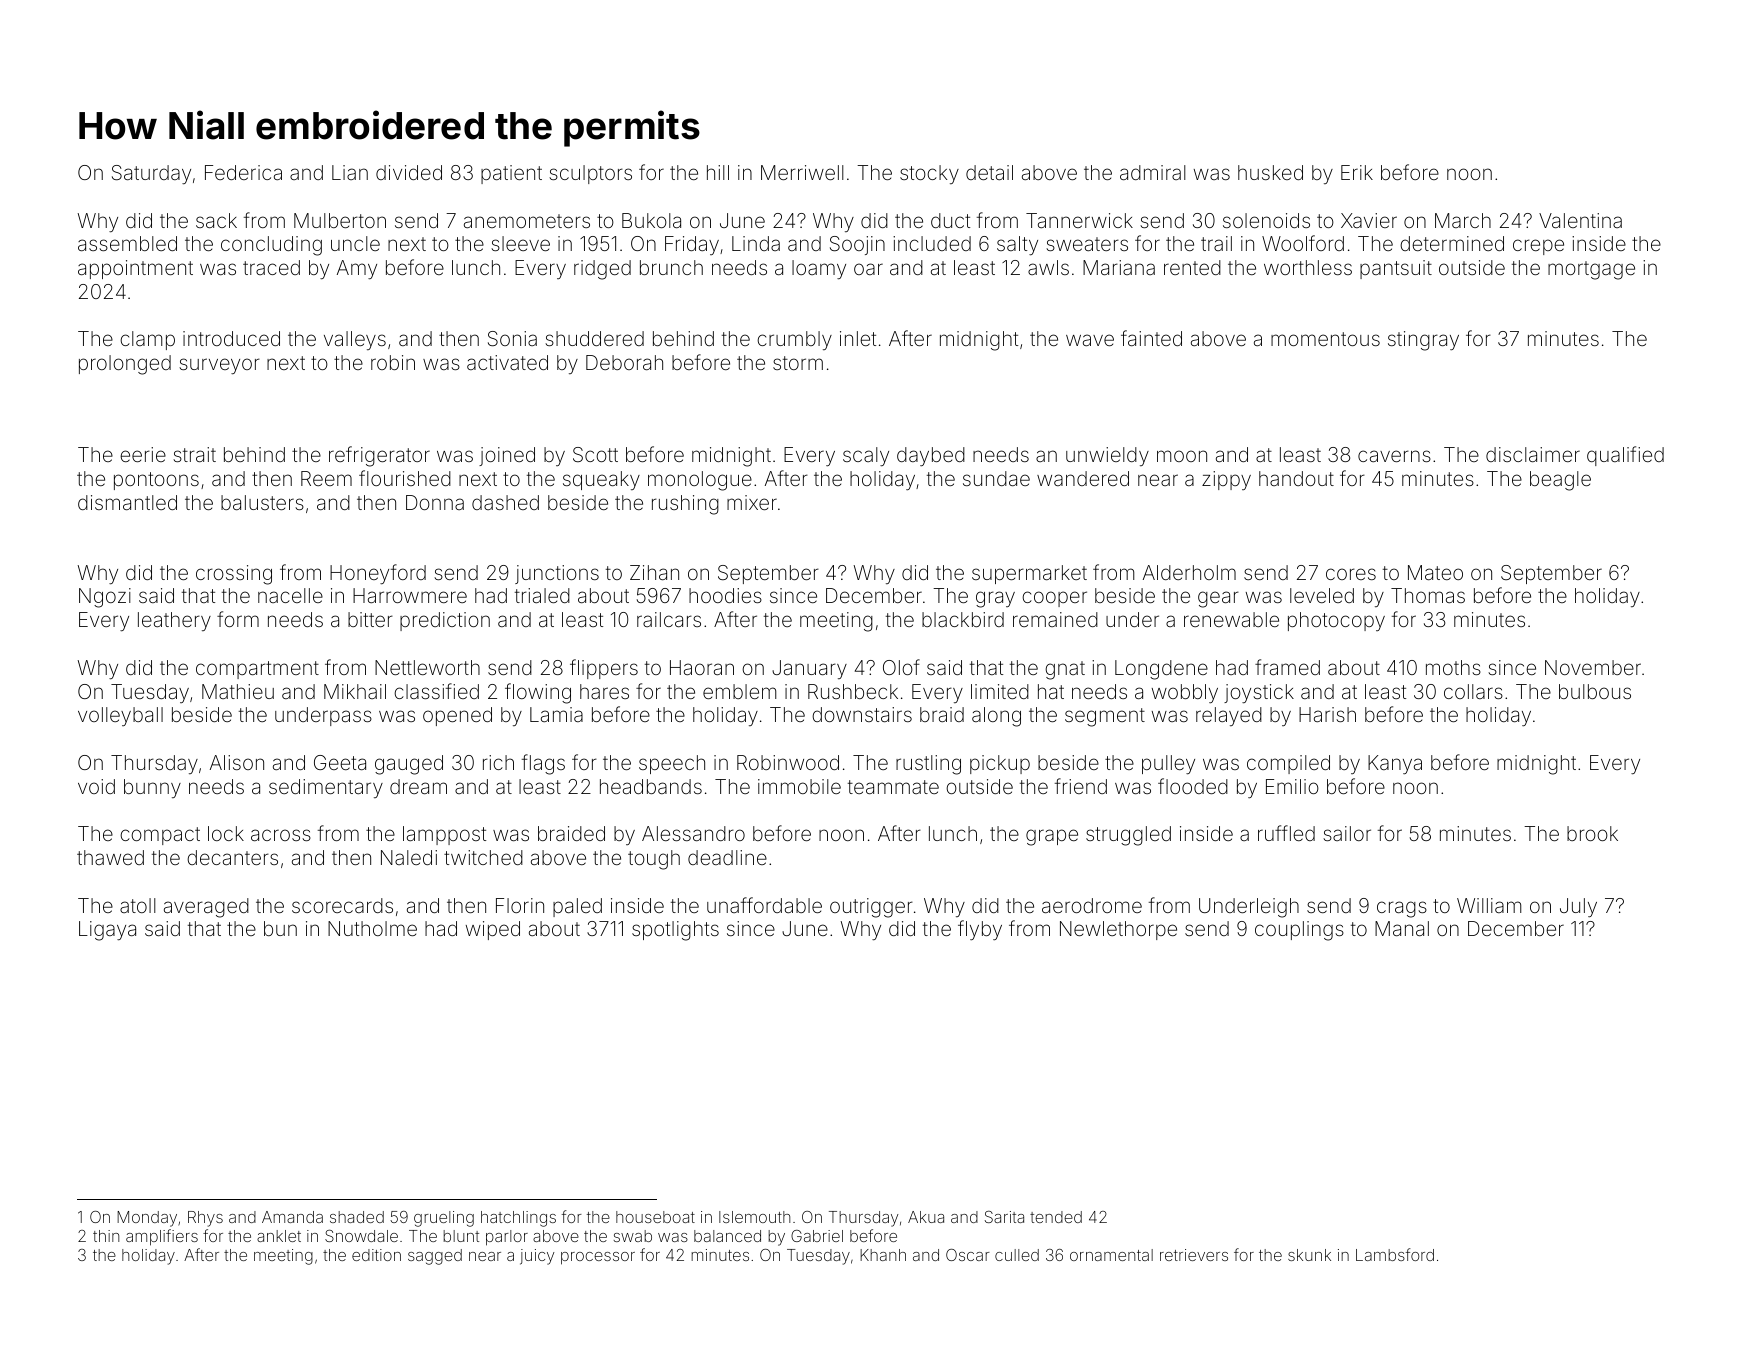 This image has width=1755, height=1356. What do you see at coordinates (1286, 833) in the image?
I see `ruffled` at bounding box center [1286, 833].
